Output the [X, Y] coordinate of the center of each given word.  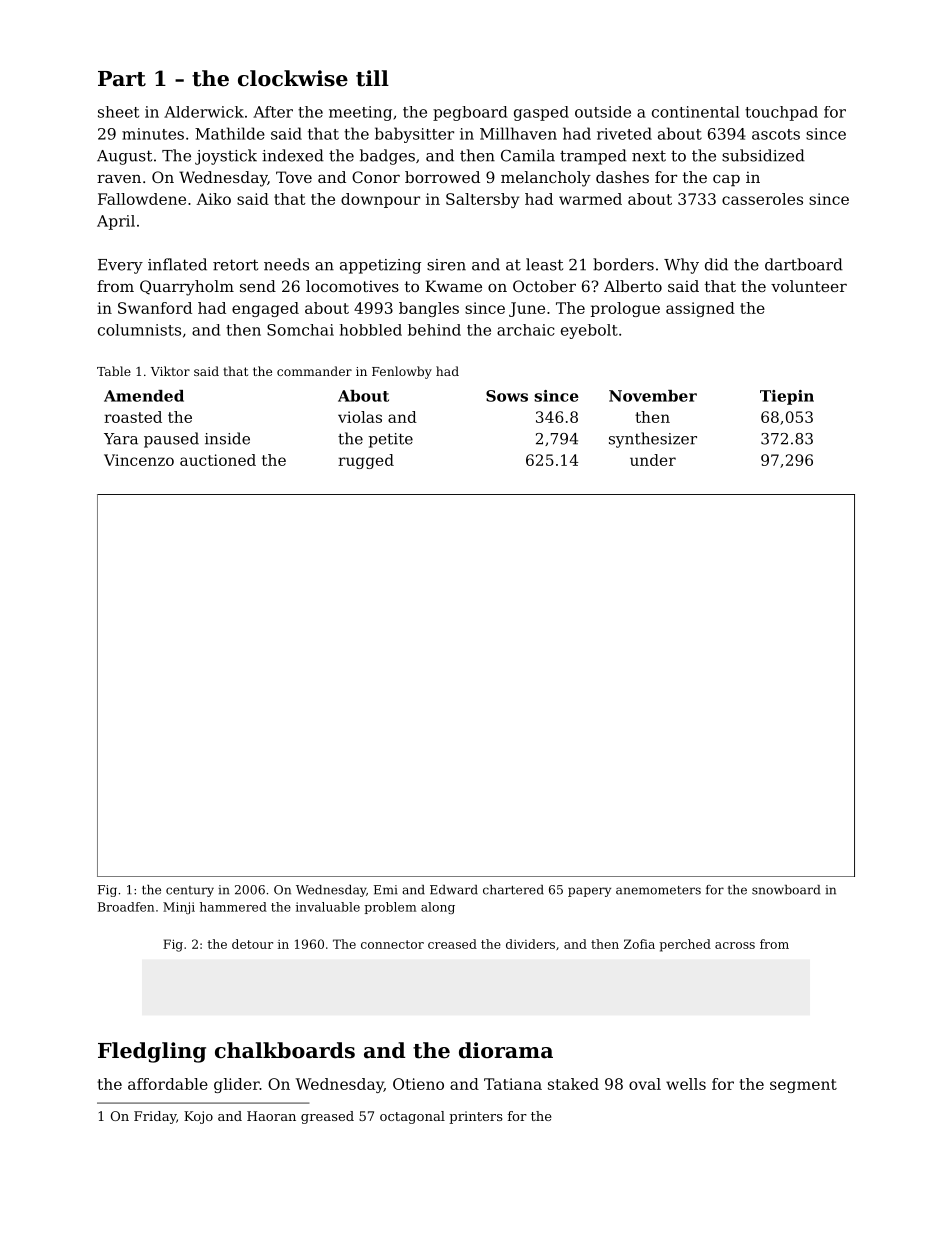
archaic [526, 330]
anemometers [658, 890]
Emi [386, 890]
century [190, 891]
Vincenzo [139, 460]
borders [623, 264]
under [653, 460]
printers [476, 1117]
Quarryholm [187, 288]
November [653, 396]
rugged [366, 461]
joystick [226, 157]
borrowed [442, 177]
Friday [155, 1117]
